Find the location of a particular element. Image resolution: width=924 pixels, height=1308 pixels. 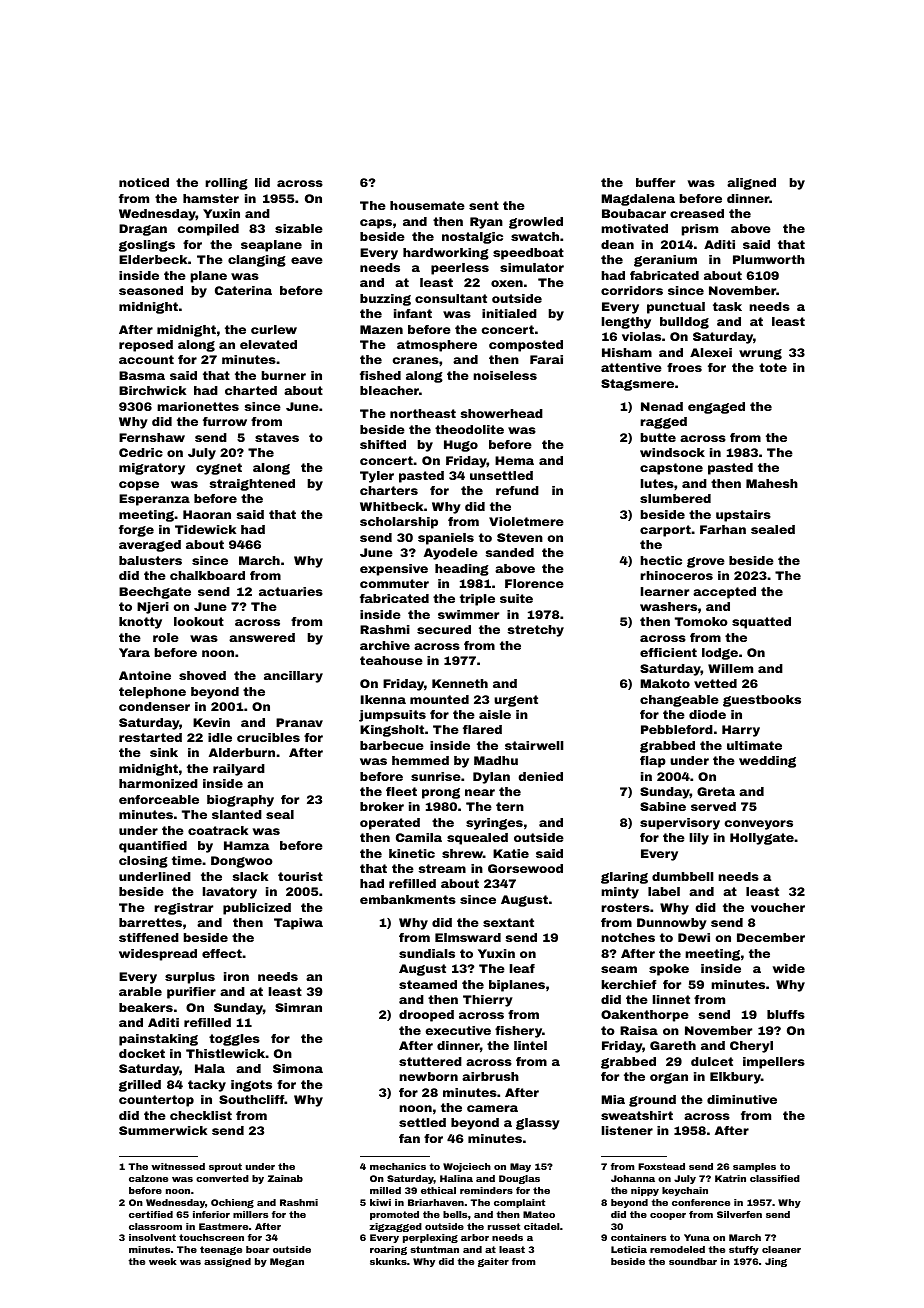

Plumworth is located at coordinates (769, 259).
